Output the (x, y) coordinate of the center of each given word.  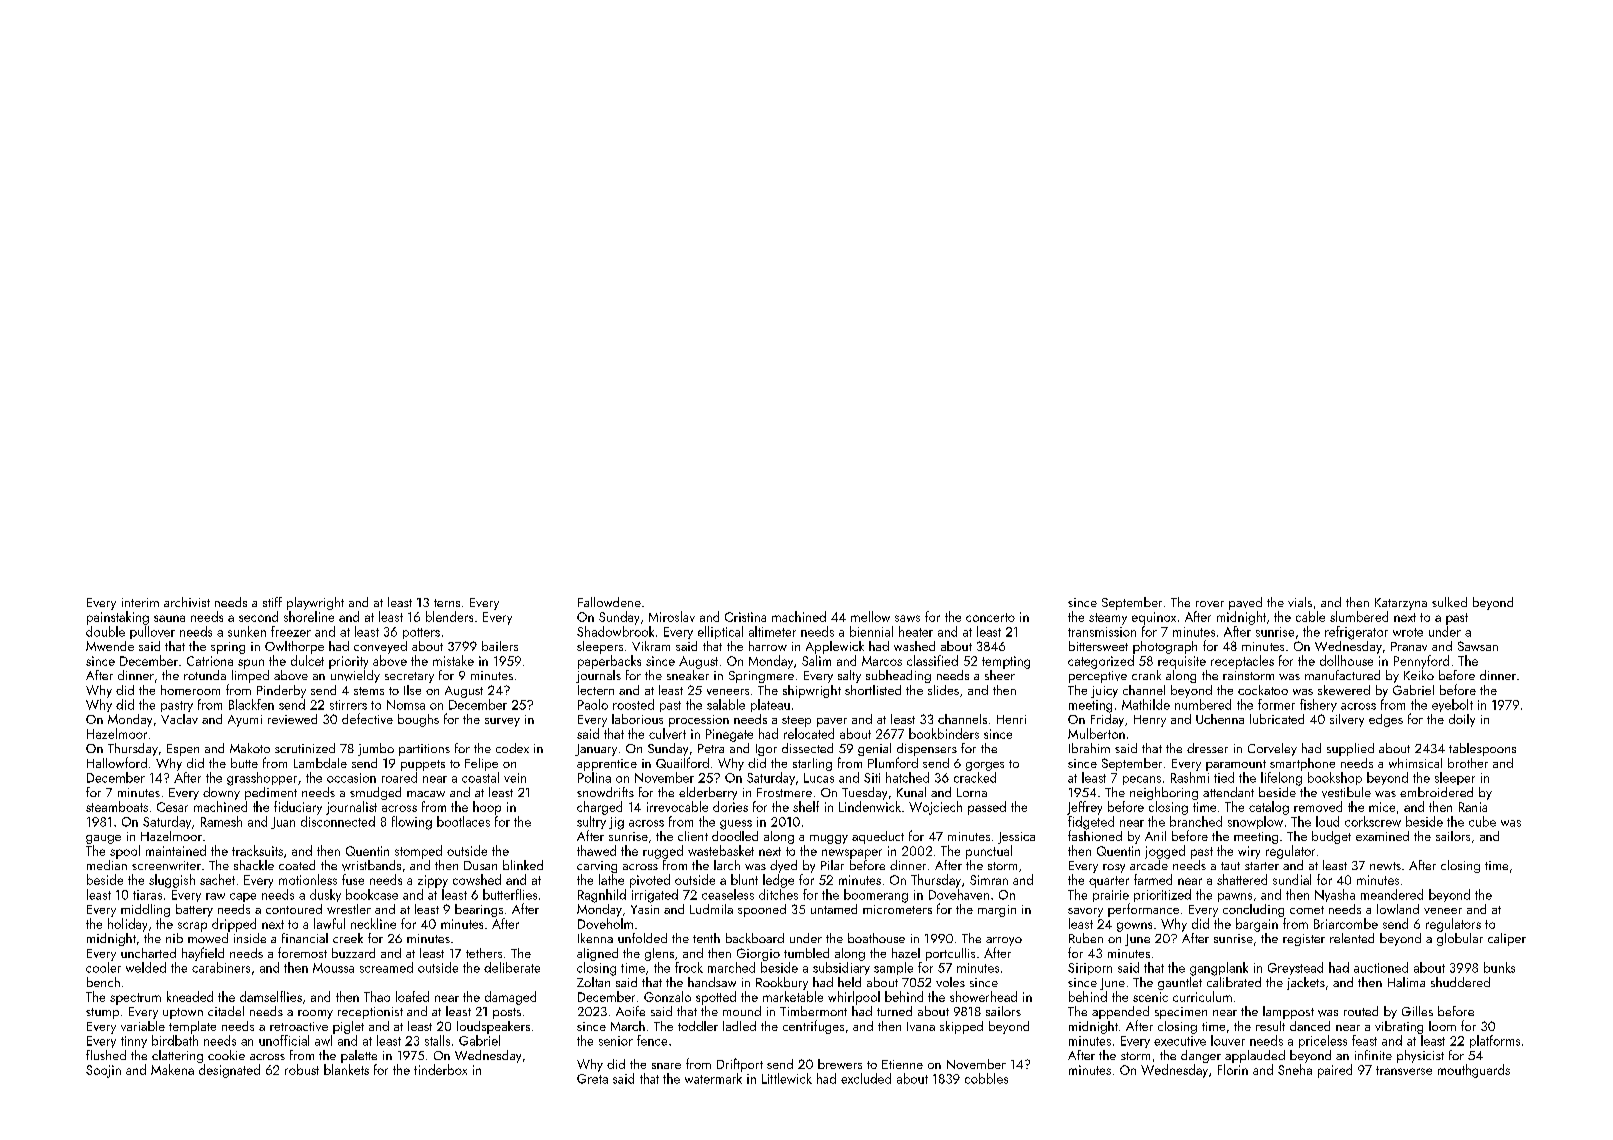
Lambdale (320, 763)
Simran (989, 880)
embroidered (1436, 792)
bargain (1257, 925)
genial (874, 749)
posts (507, 1013)
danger (1201, 1056)
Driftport (740, 1065)
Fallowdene (609, 602)
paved (1245, 603)
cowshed (477, 879)
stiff (272, 602)
